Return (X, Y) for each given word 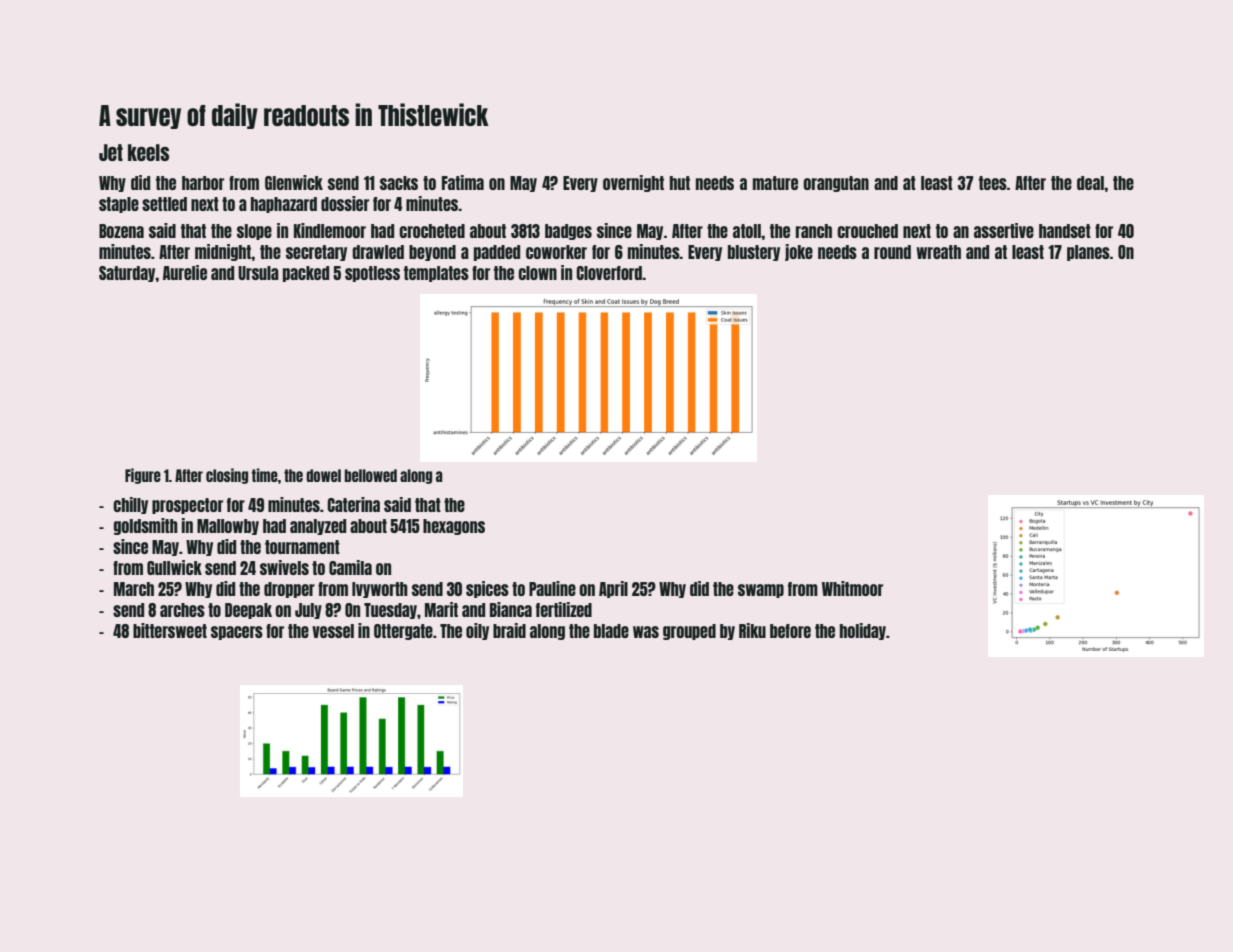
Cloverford (609, 273)
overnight (633, 183)
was (646, 632)
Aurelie (185, 272)
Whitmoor (852, 588)
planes (1088, 253)
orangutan (836, 184)
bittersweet (170, 630)
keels (148, 152)
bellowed (371, 475)
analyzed (318, 527)
